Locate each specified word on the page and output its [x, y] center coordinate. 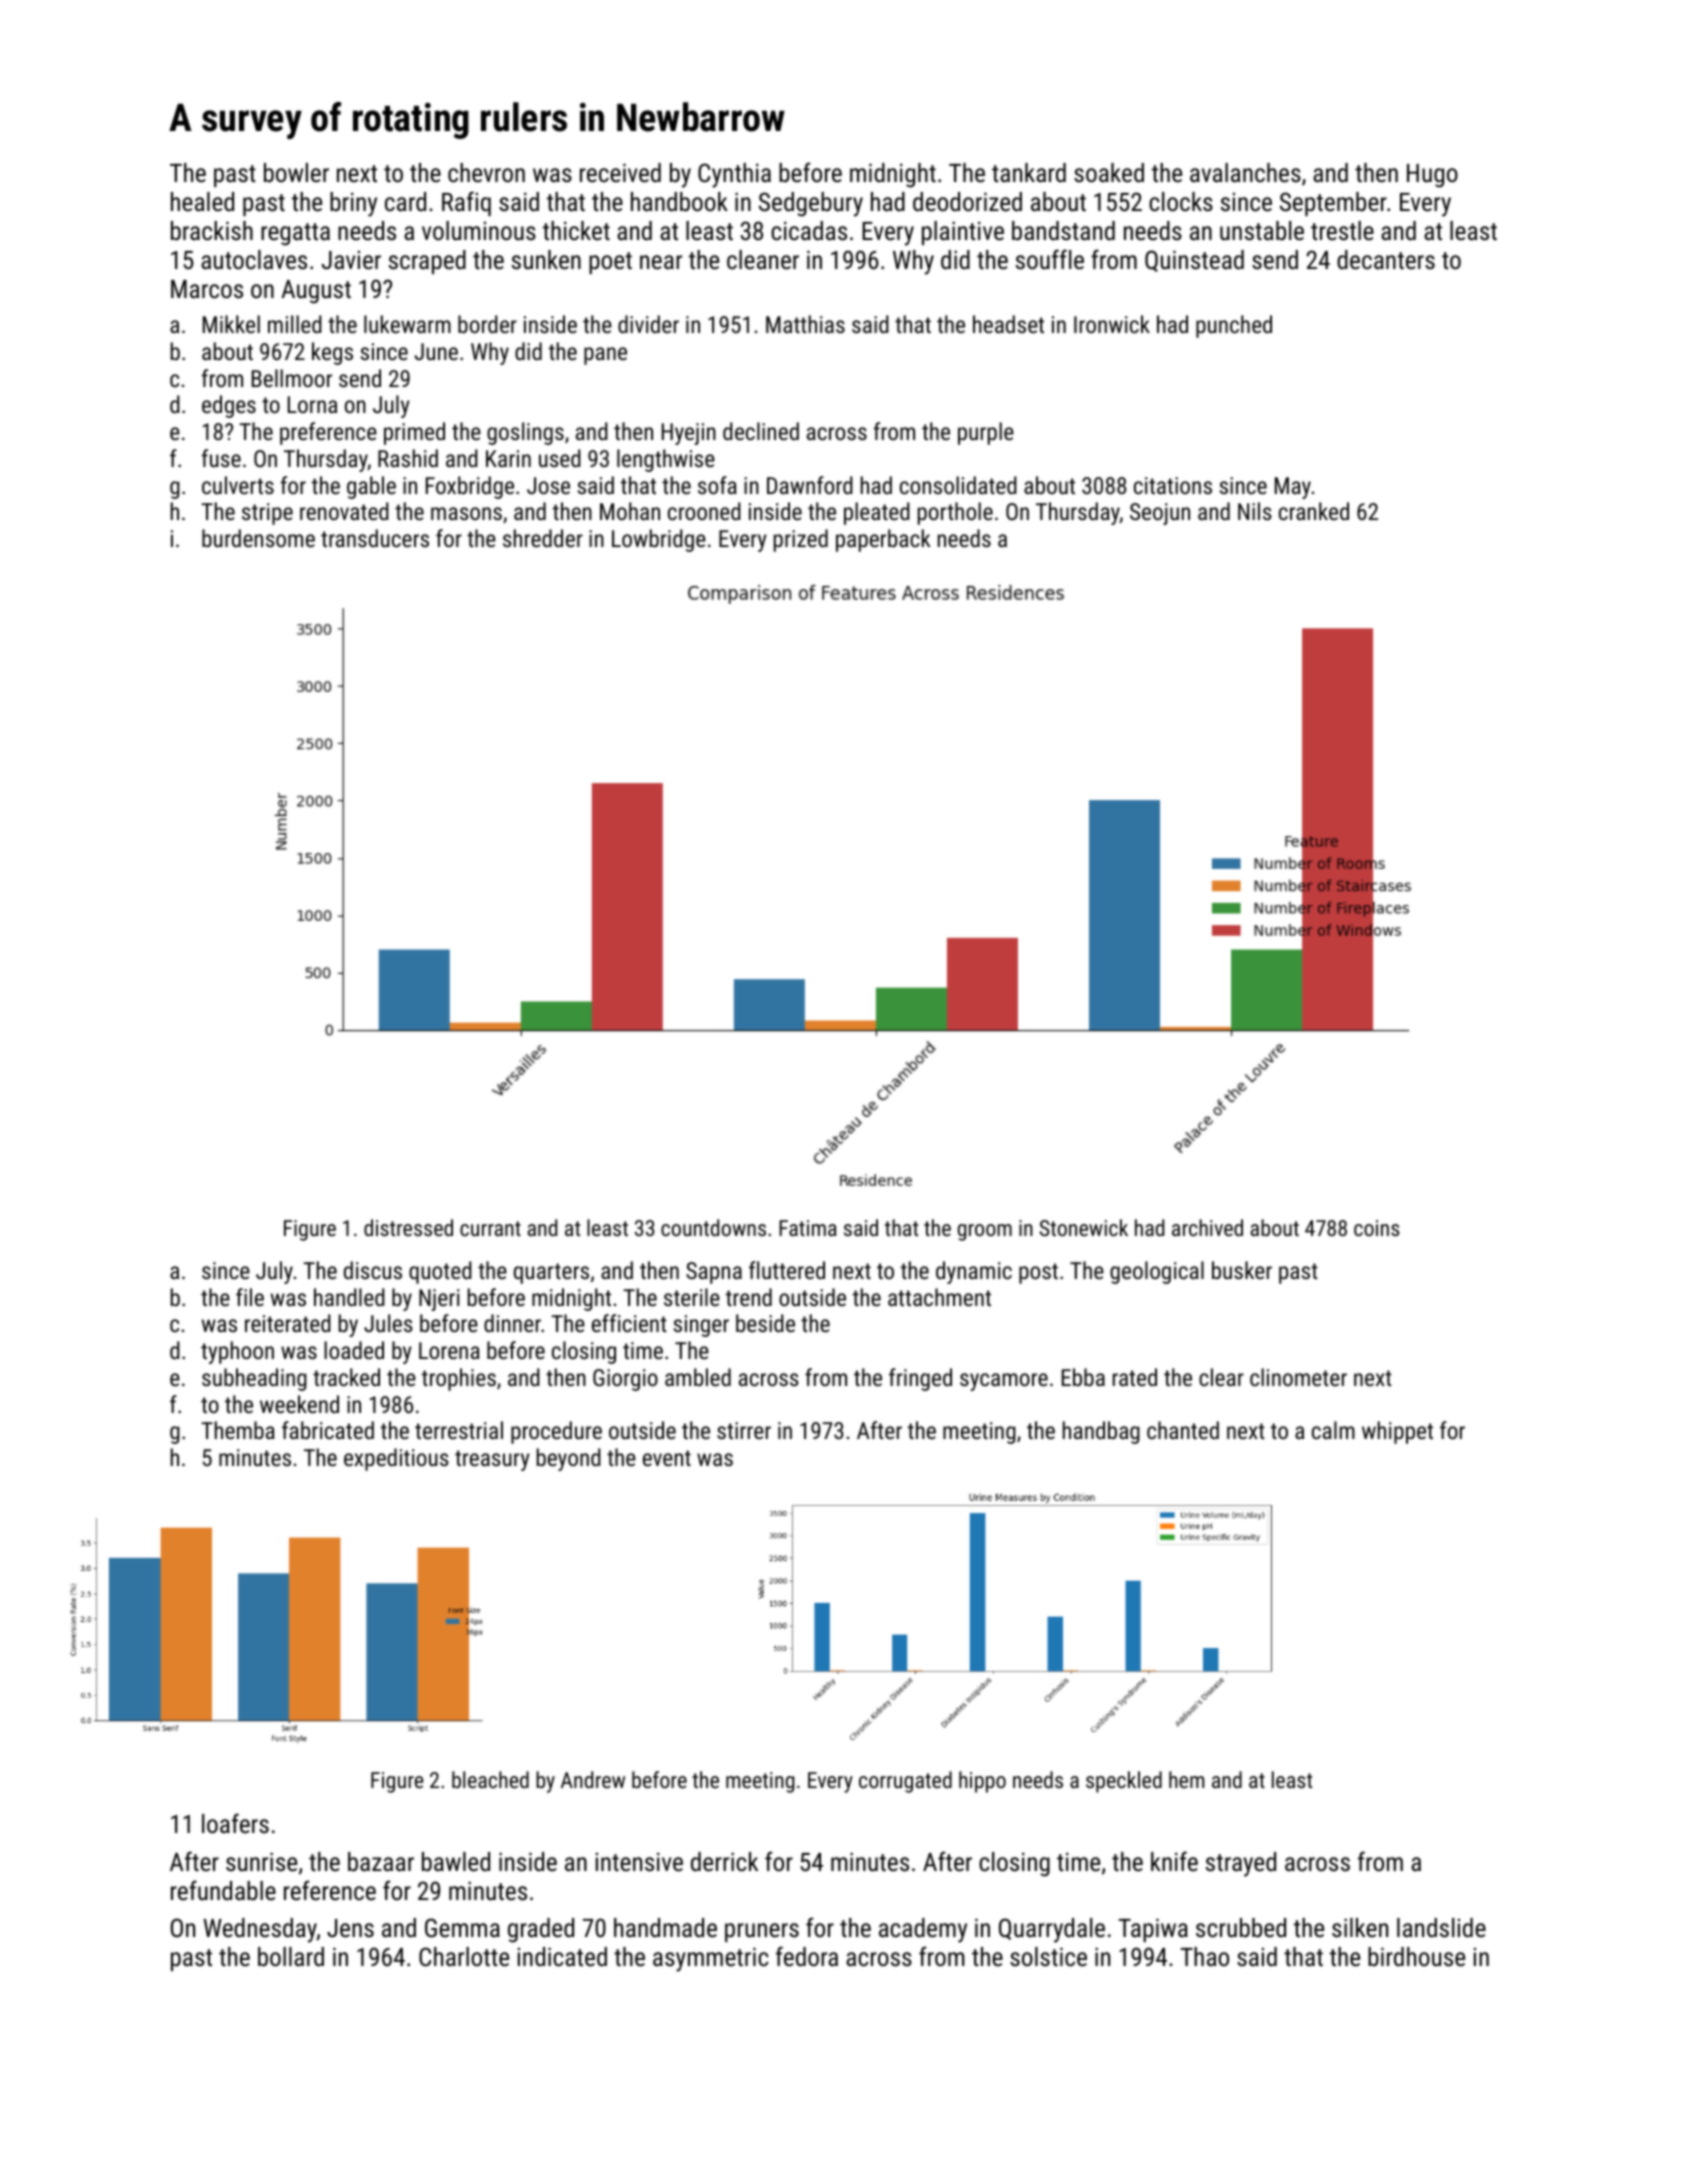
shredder [543, 538]
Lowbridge [659, 540]
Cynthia [734, 175]
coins [1377, 1228]
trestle [1342, 230]
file [250, 1297]
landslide [1441, 1927]
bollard [291, 1956]
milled [295, 324]
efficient [629, 1323]
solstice [1048, 1956]
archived [1207, 1227]
